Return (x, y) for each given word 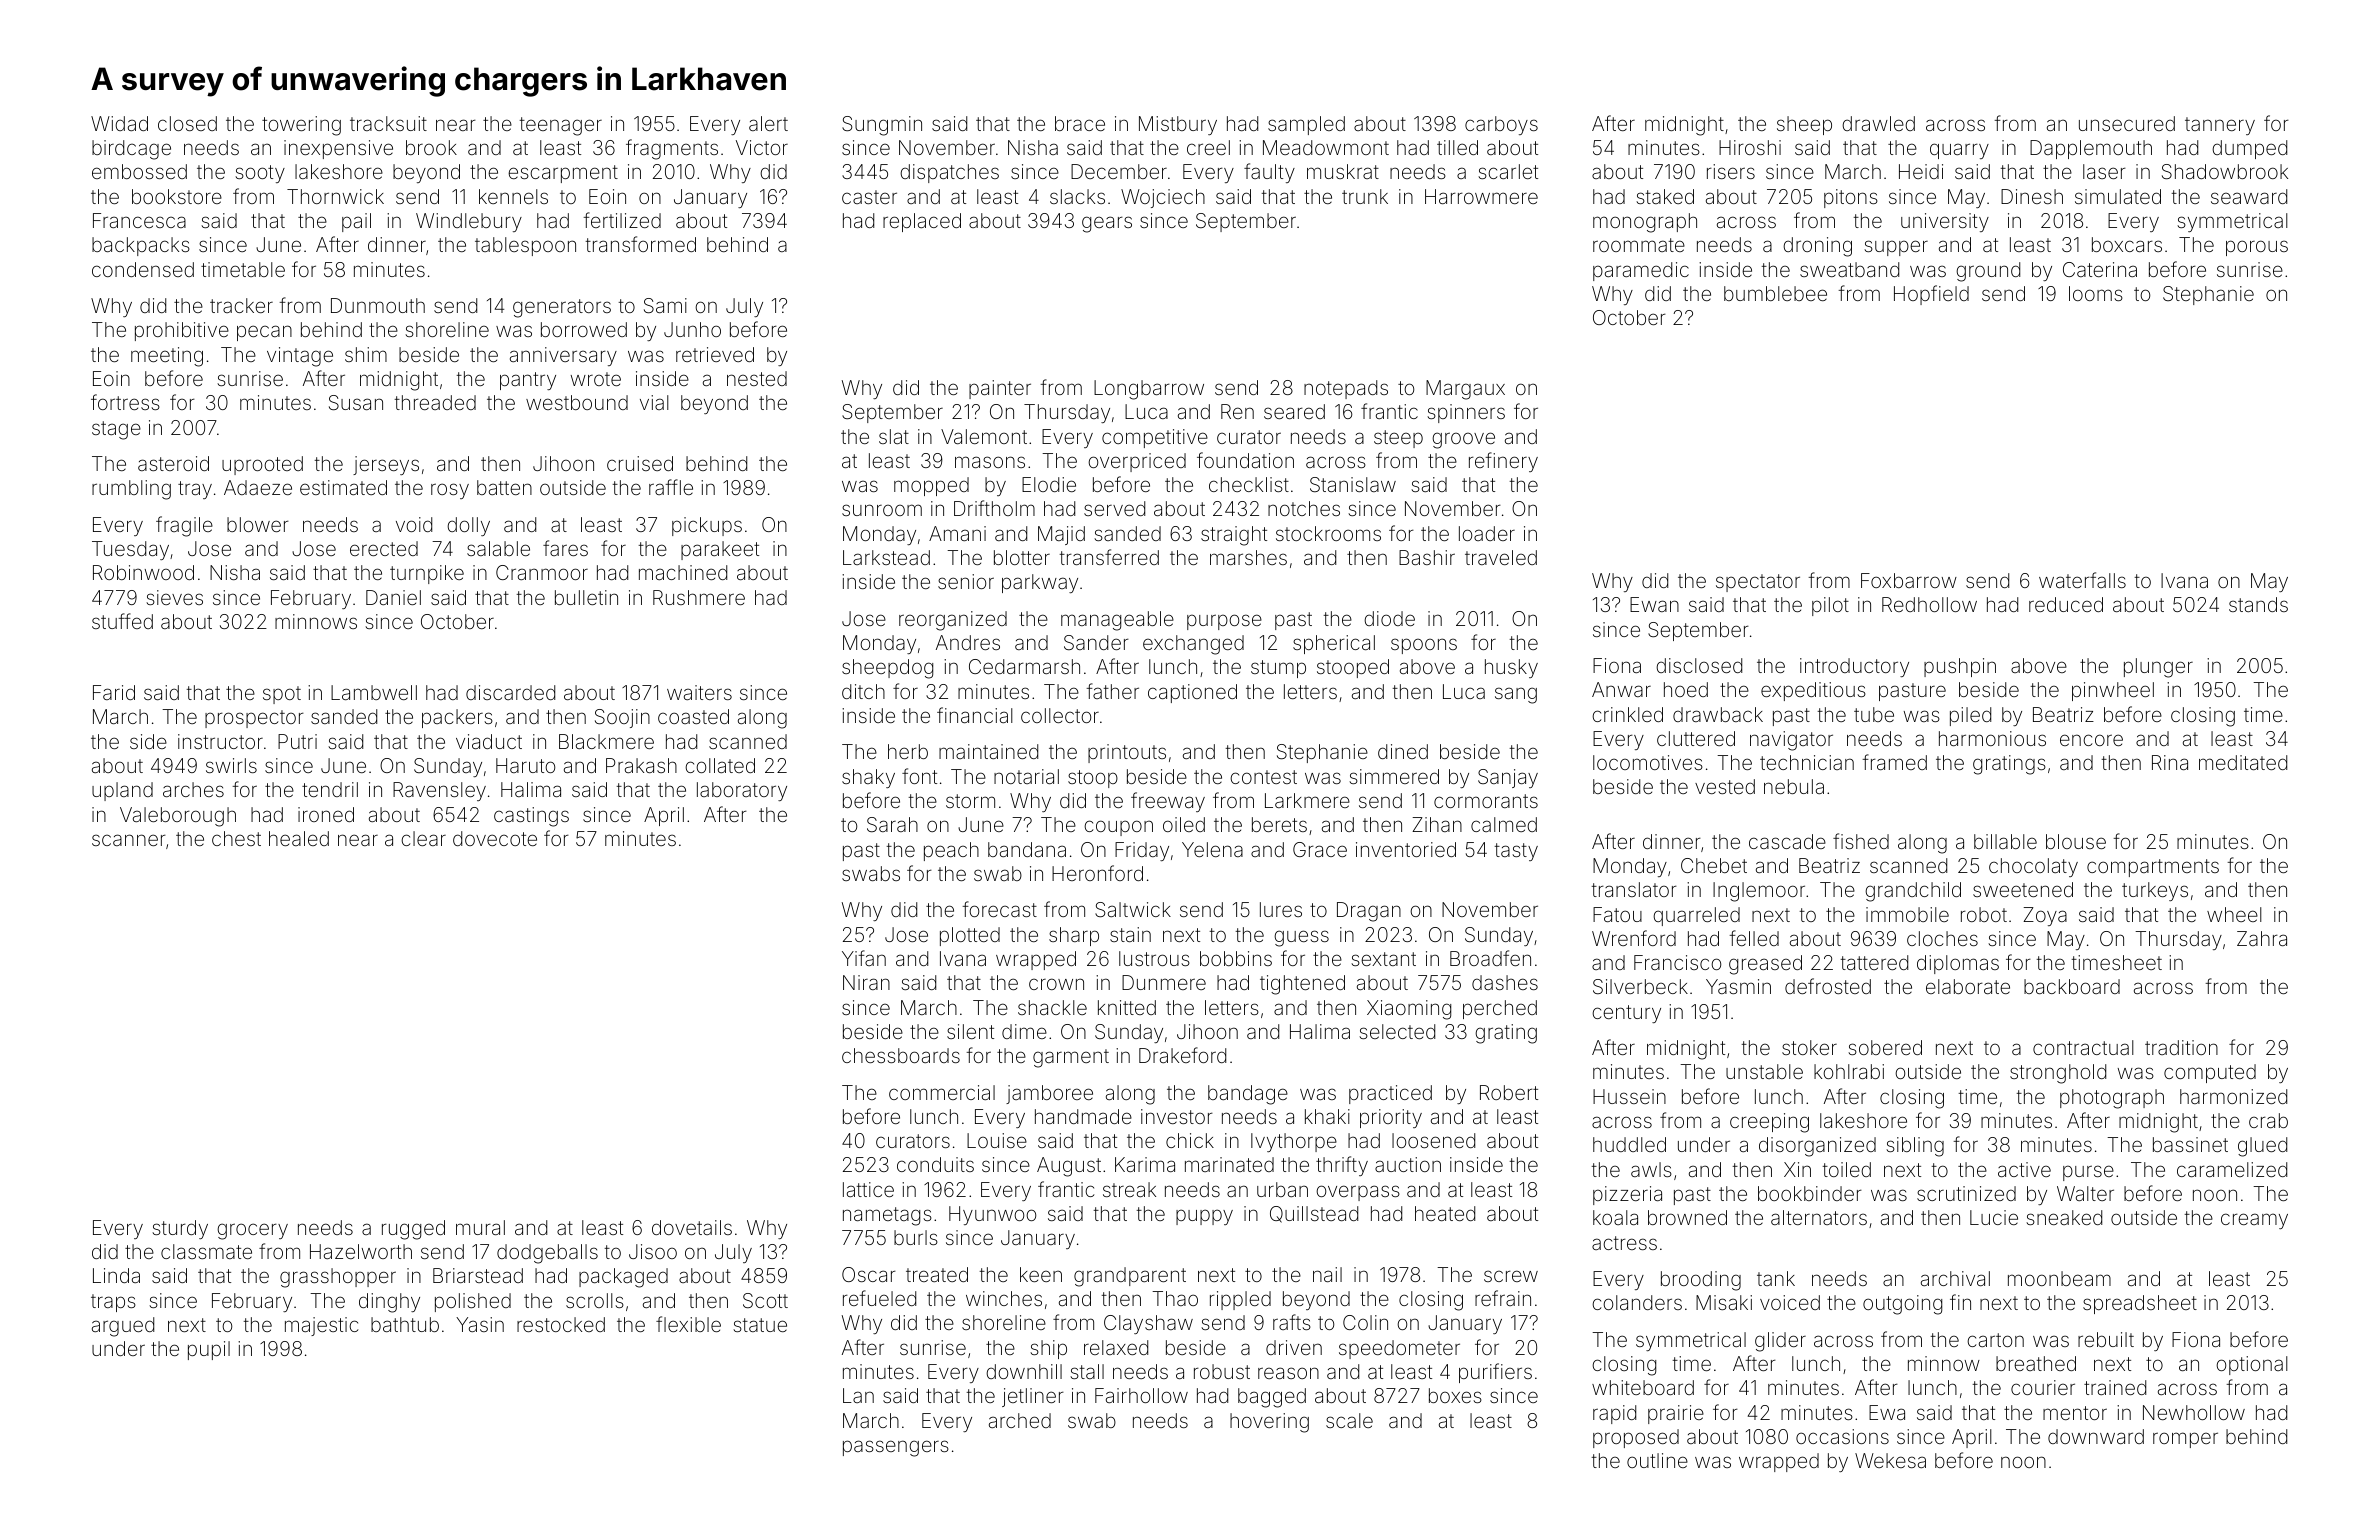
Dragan (1369, 912)
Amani (957, 533)
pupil (209, 1350)
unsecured (2127, 123)
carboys (1501, 125)
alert (768, 123)
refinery (1503, 462)
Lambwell (374, 692)
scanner (129, 840)
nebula (1794, 786)
